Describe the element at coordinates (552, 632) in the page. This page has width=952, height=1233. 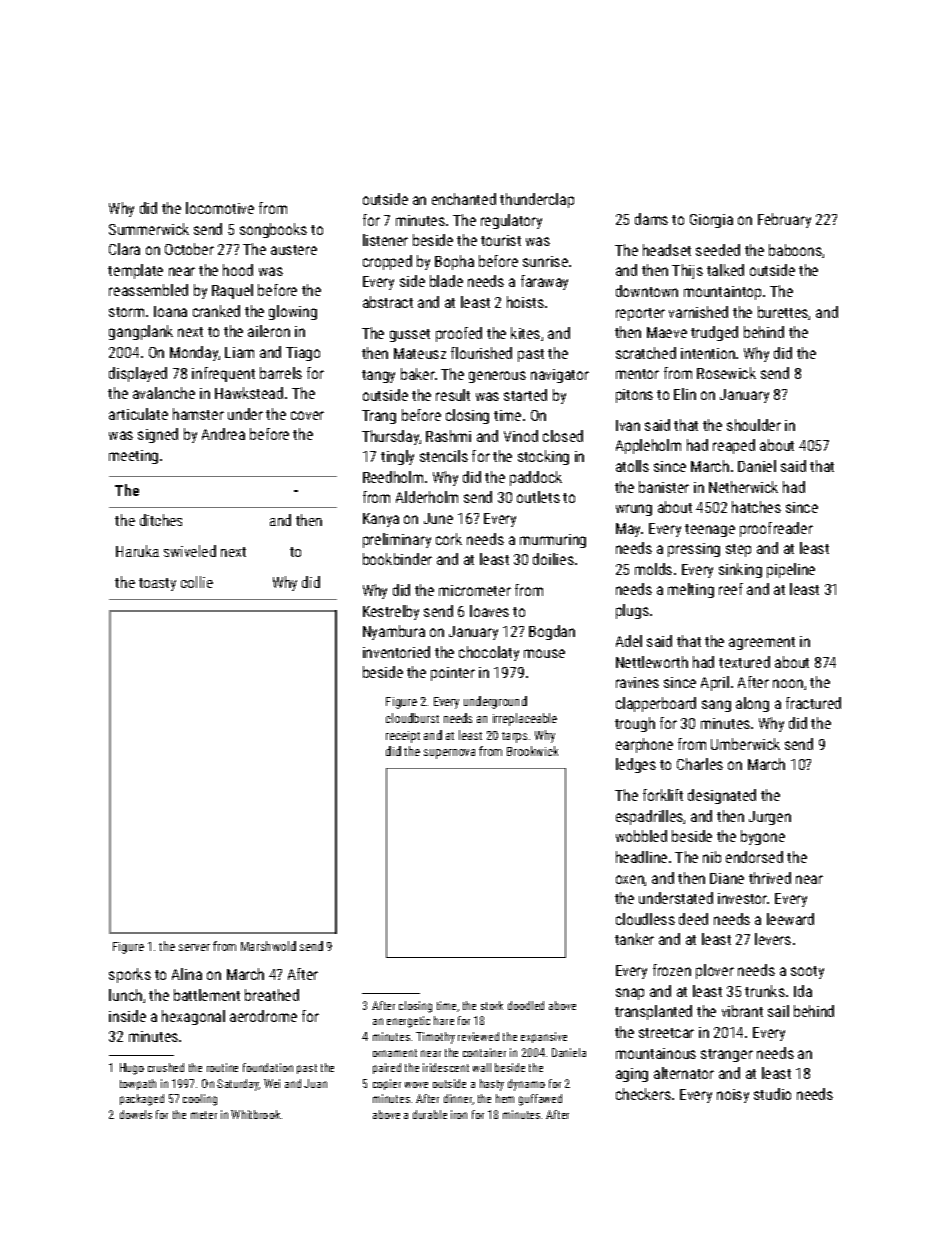
I see `Bogdan` at that location.
